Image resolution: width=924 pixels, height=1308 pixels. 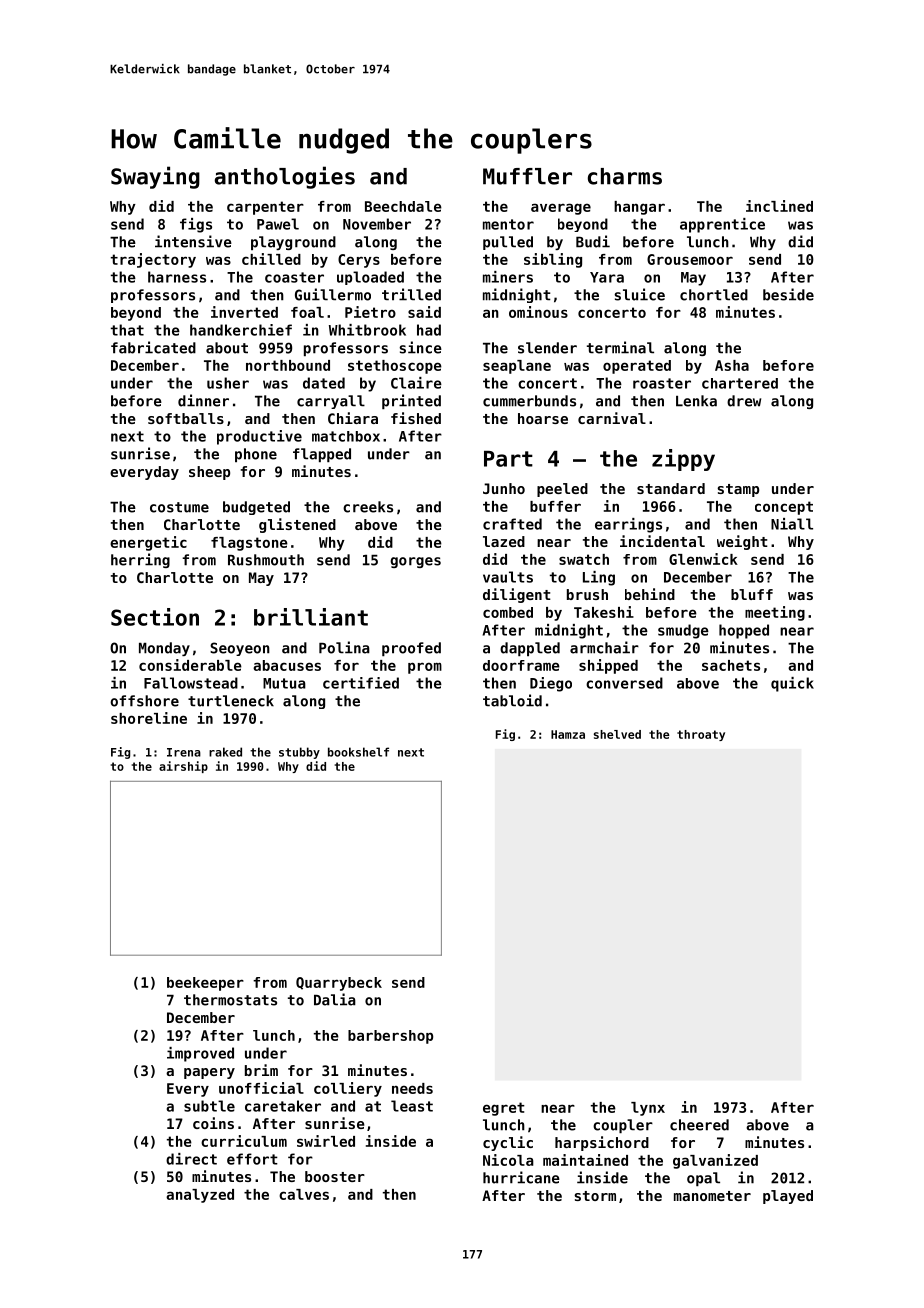 I want to click on Hamza, so click(x=568, y=734).
